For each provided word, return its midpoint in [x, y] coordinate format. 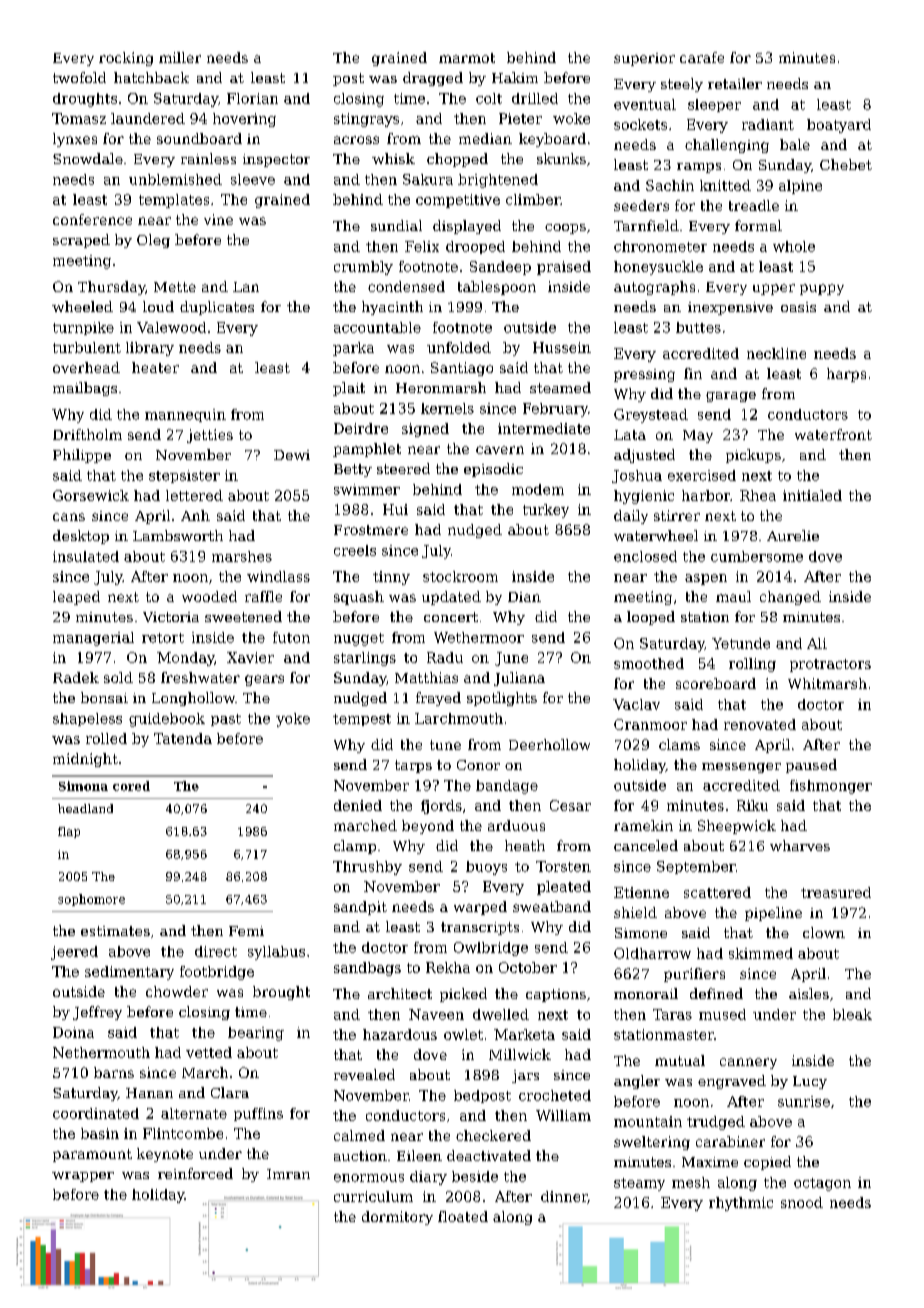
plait [349, 389]
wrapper [83, 1177]
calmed [359, 1135]
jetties [210, 436]
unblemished [175, 179]
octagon [822, 1184]
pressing [644, 375]
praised [564, 268]
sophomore [91, 900]
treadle [754, 205]
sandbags [367, 969]
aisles [809, 993]
